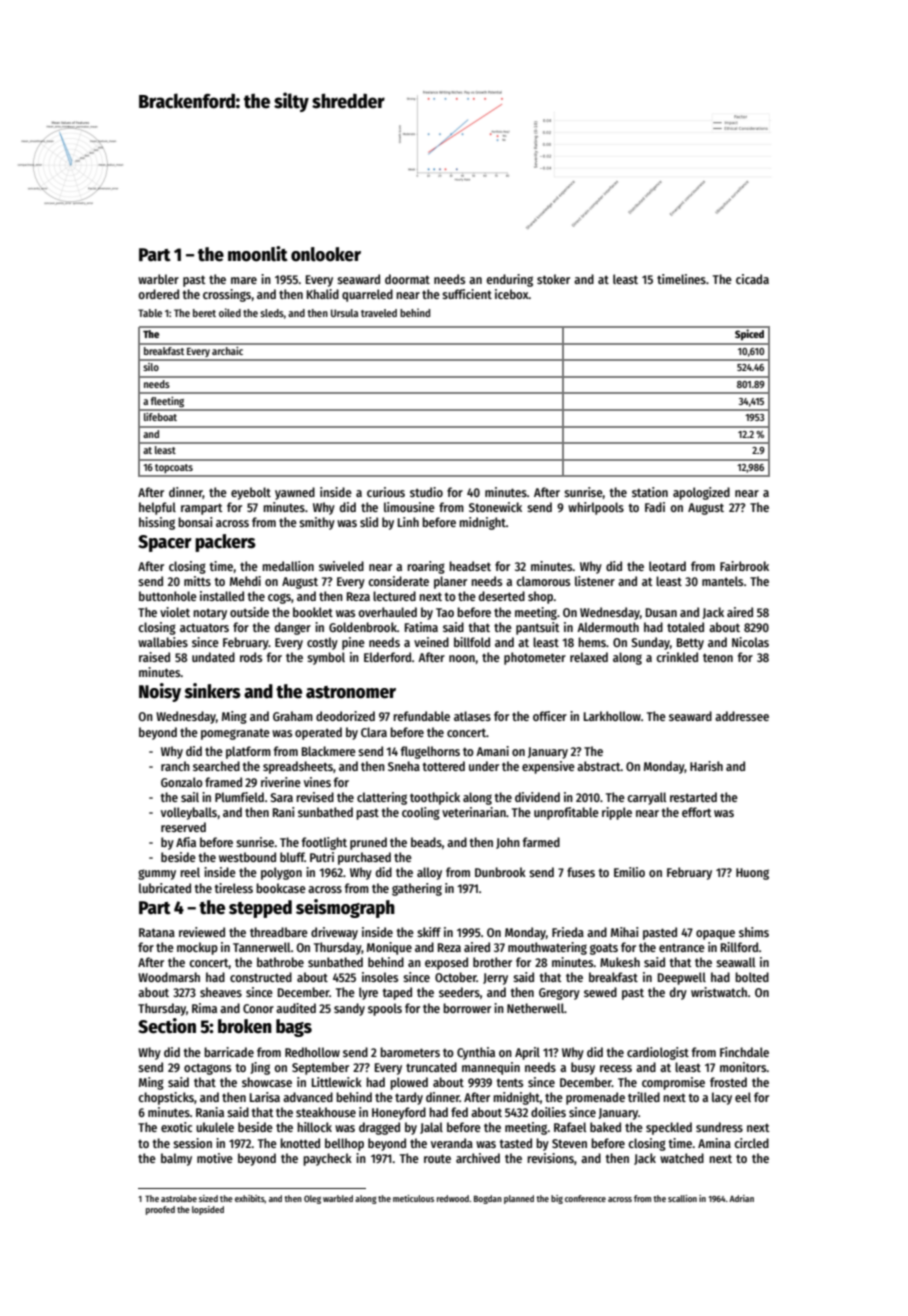  What do you see at coordinates (160, 1210) in the page?
I see `proofed` at bounding box center [160, 1210].
